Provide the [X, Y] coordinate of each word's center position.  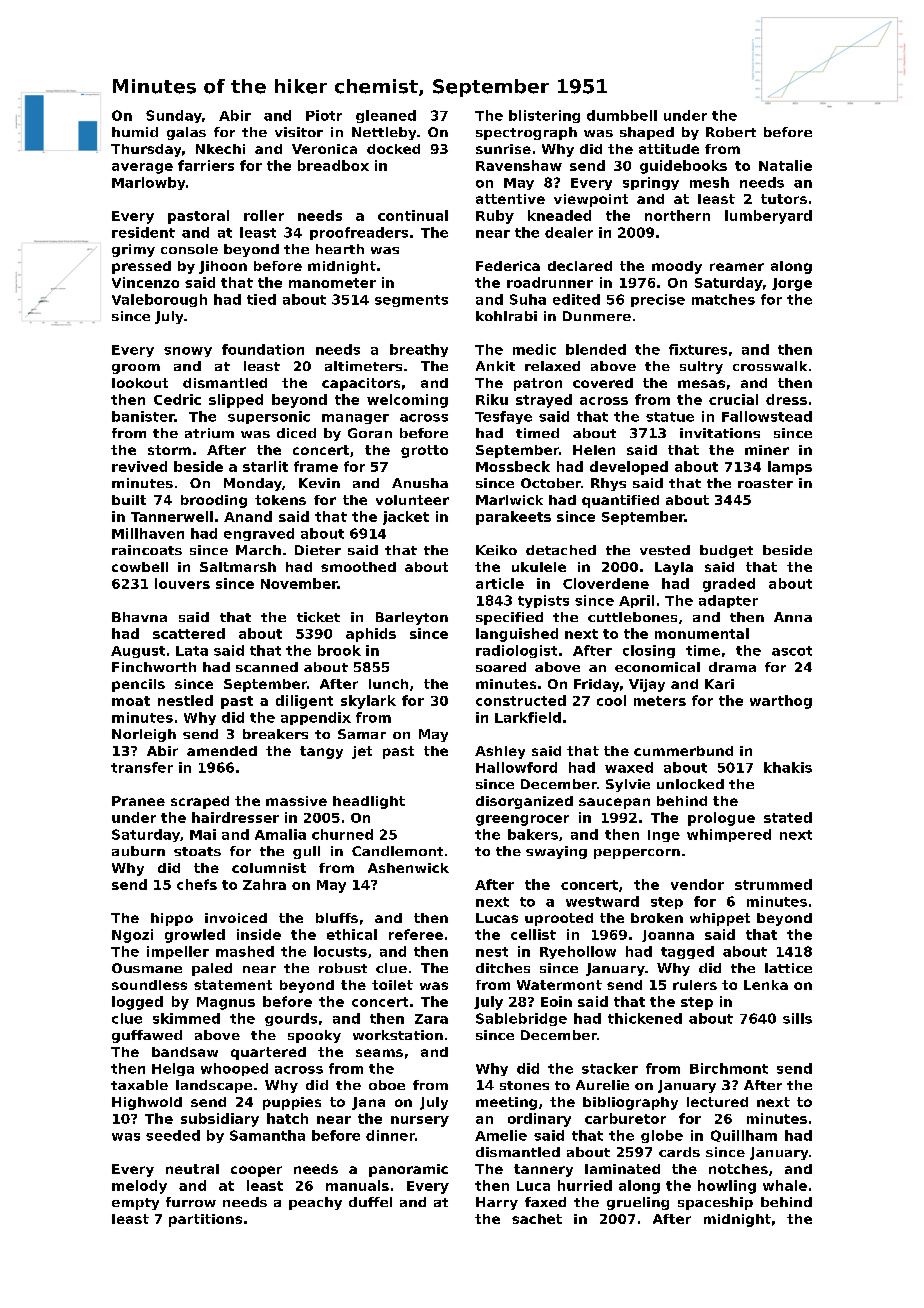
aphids [371, 635]
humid [135, 132]
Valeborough [159, 300]
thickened [645, 1018]
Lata [192, 651]
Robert [731, 132]
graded [729, 585]
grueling [638, 1203]
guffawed [147, 1036]
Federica [508, 266]
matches [723, 299]
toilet [392, 985]
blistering [544, 116]
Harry [497, 1203]
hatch [287, 1118]
